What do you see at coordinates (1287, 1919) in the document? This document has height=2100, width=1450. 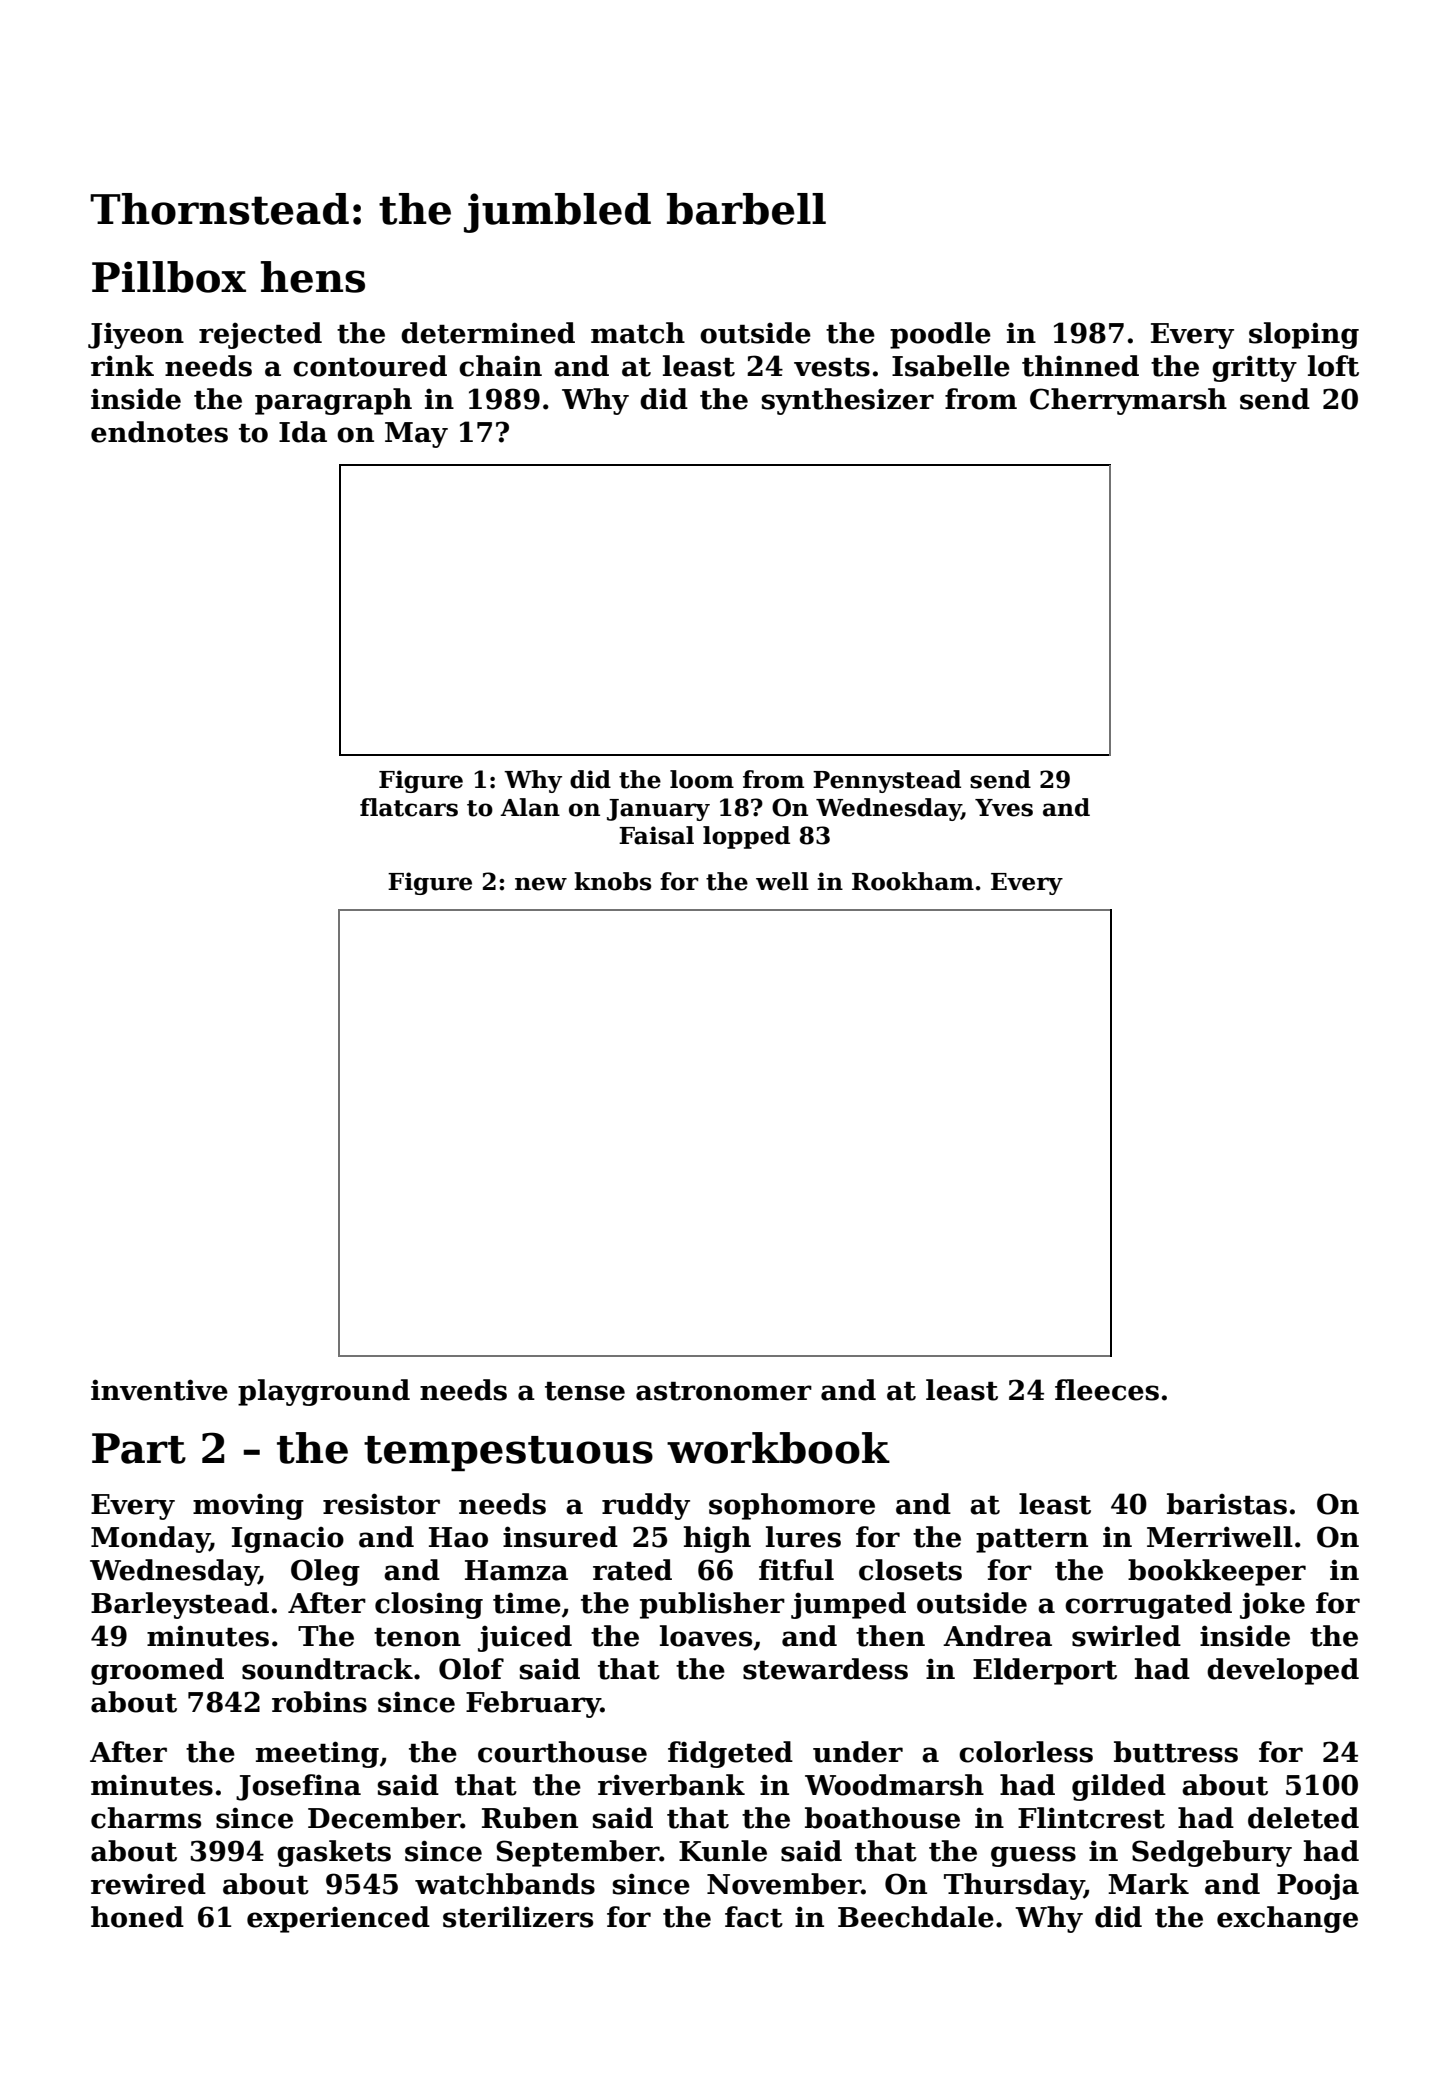 I see `exchange` at bounding box center [1287, 1919].
